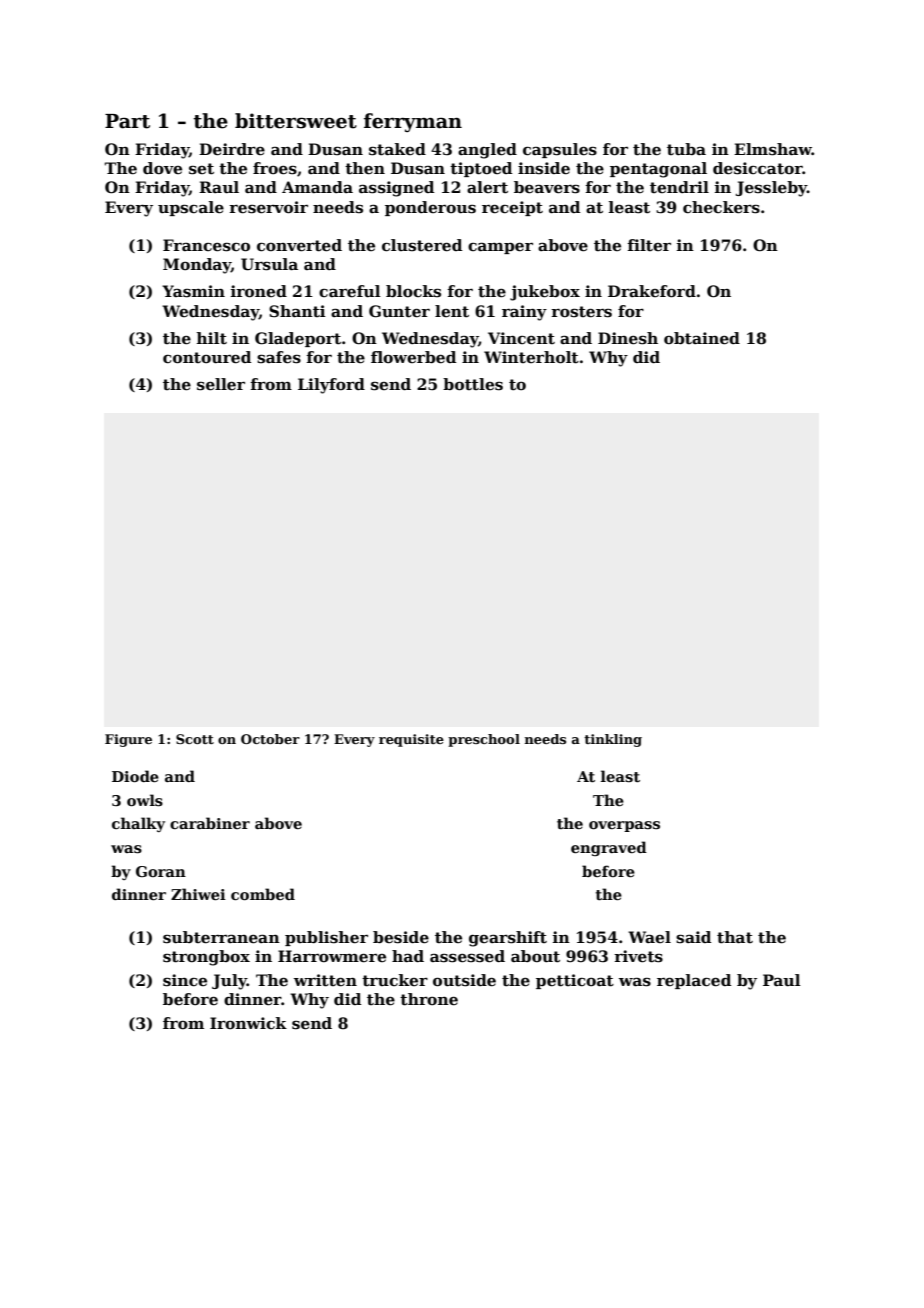 The height and width of the screenshot is (1308, 924). I want to click on October, so click(270, 739).
